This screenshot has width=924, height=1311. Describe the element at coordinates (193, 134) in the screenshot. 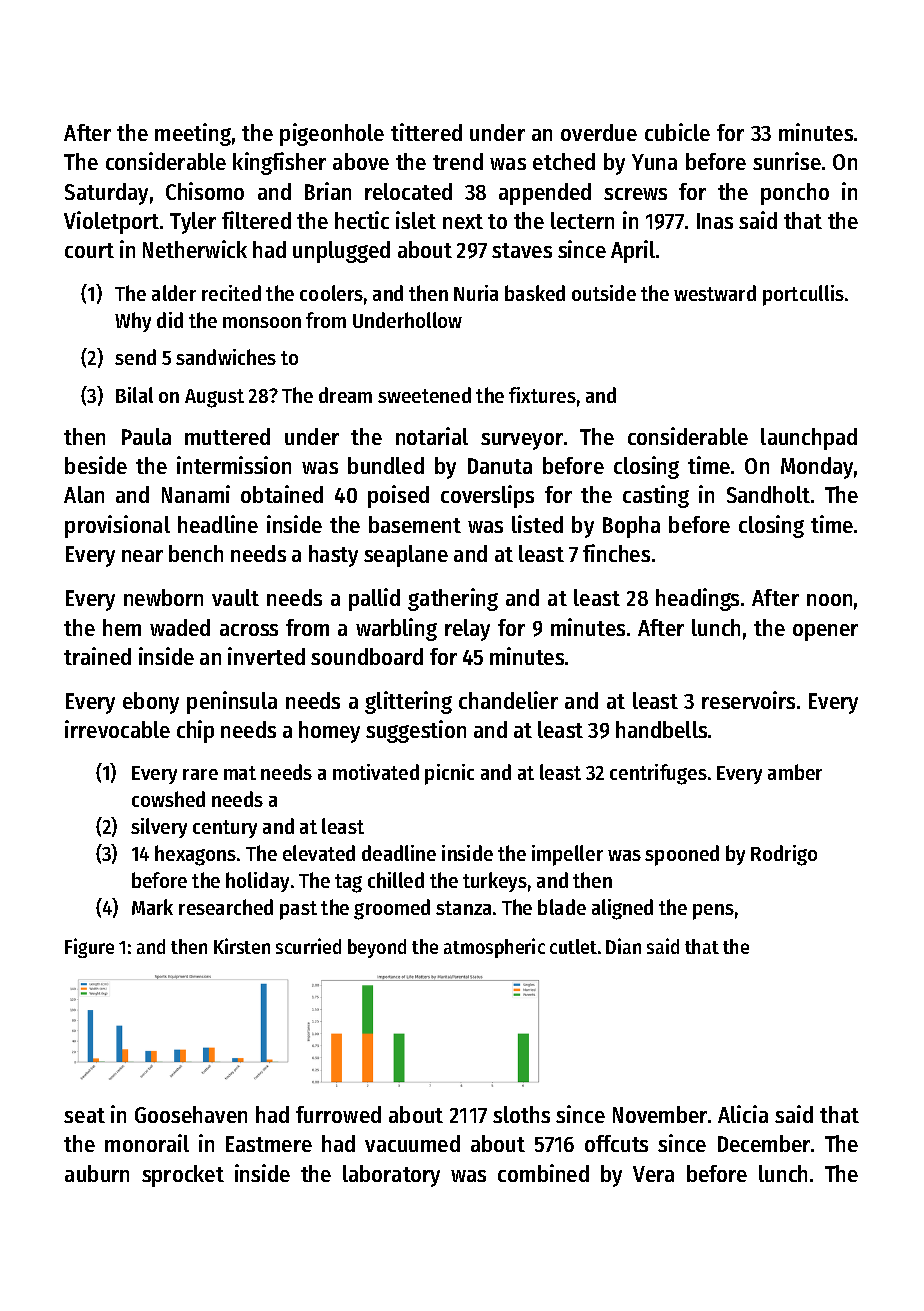

I see `meeting` at that location.
